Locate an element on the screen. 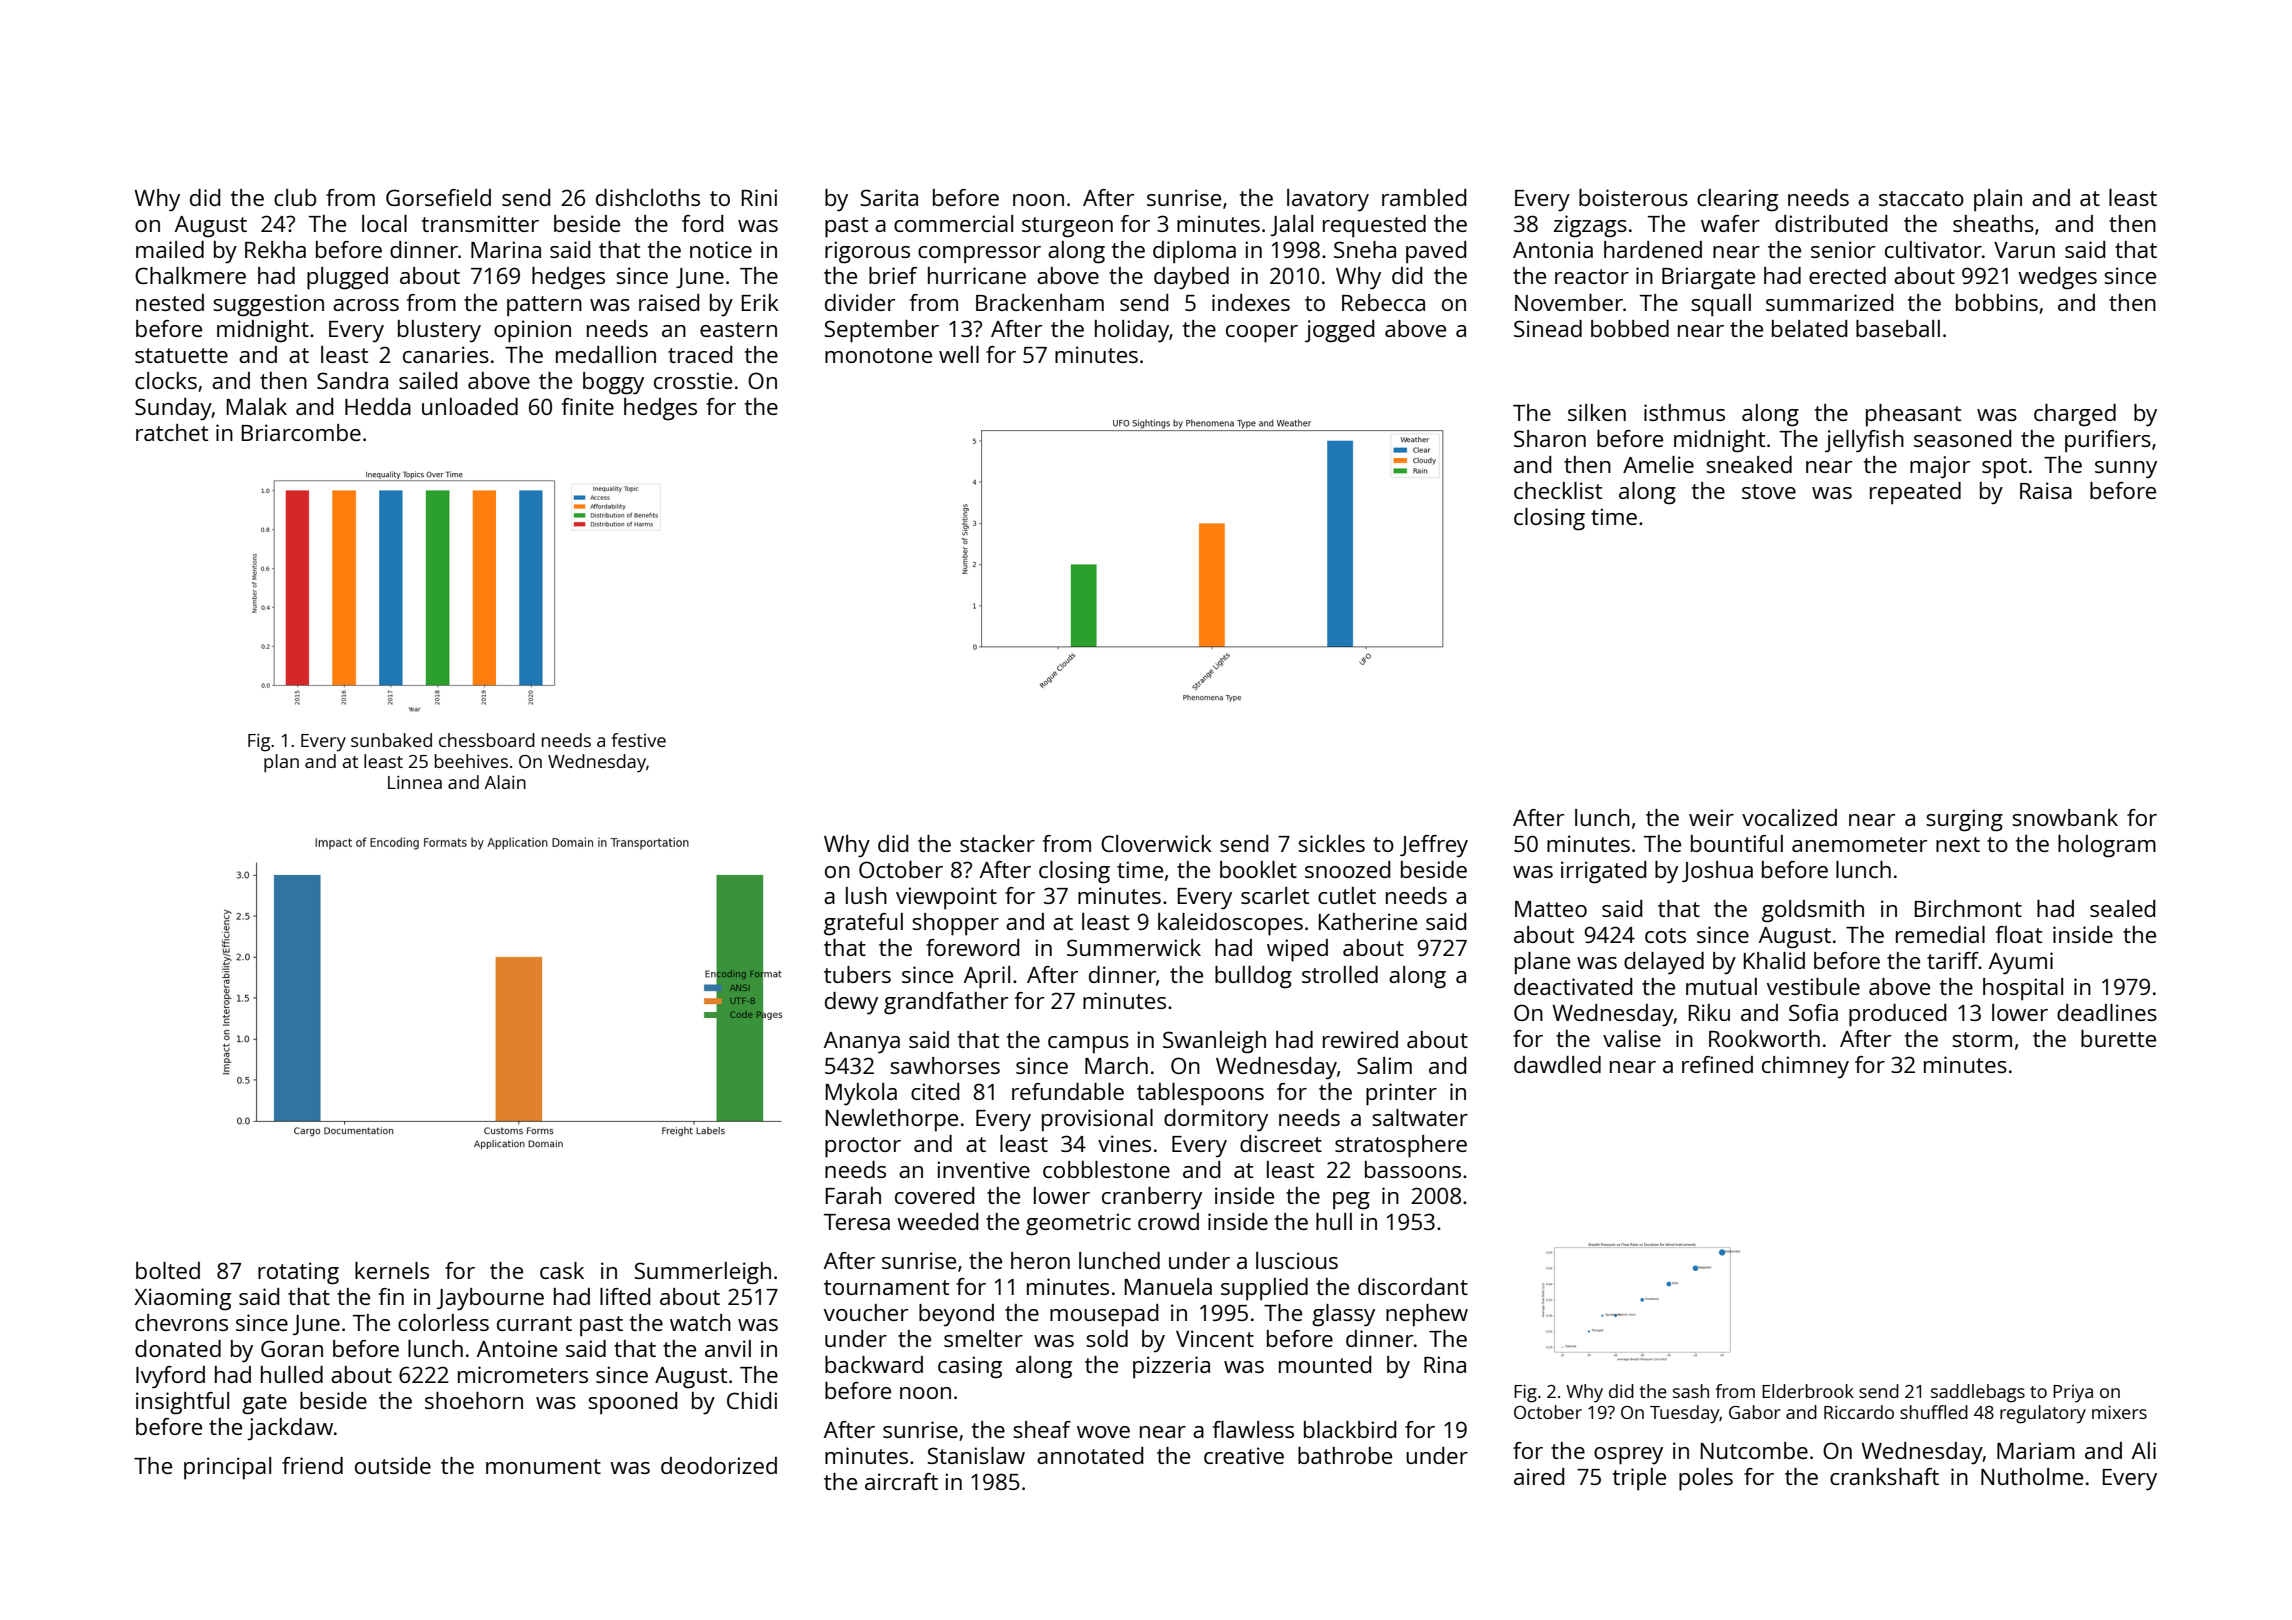 The image size is (2292, 1620). Summerwick is located at coordinates (1134, 947).
